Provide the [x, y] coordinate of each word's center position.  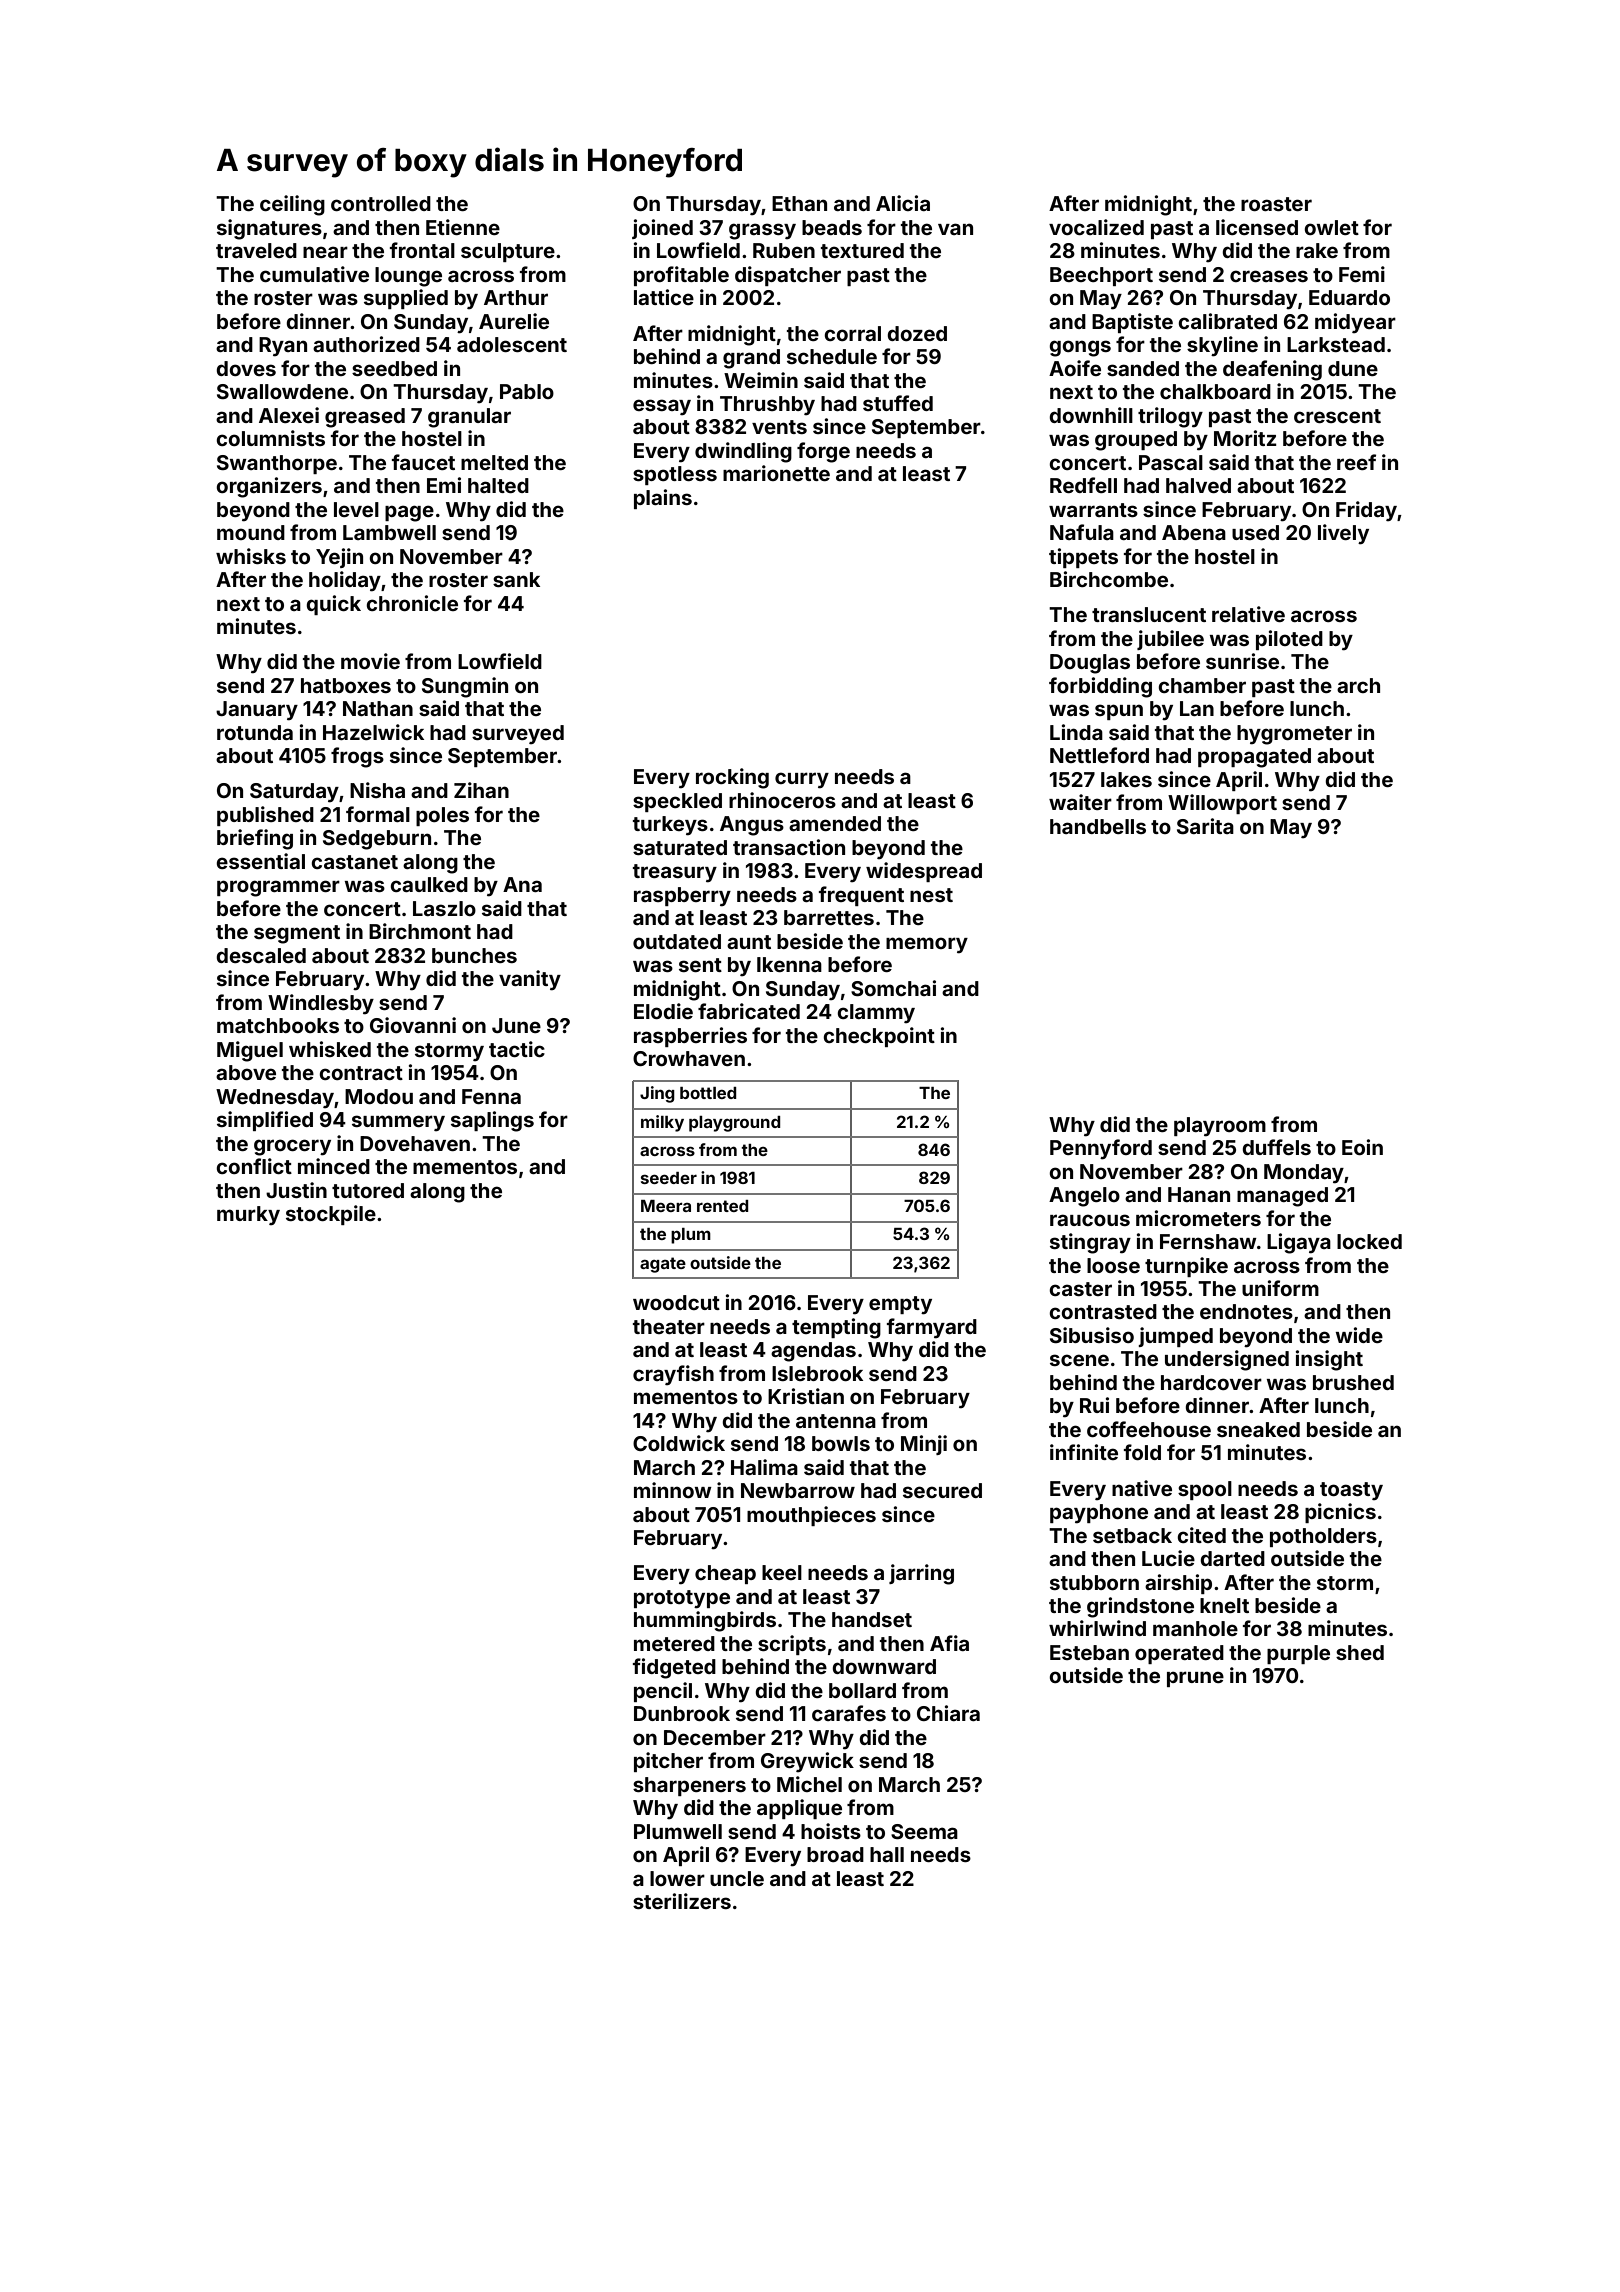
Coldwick [679, 1443]
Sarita [1205, 826]
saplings [492, 1121]
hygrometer [1294, 735]
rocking [732, 778]
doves [246, 368]
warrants [1093, 510]
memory [927, 945]
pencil [663, 1692]
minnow [673, 1490]
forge [823, 452]
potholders [1323, 1537]
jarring [921, 1574]
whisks [251, 556]
